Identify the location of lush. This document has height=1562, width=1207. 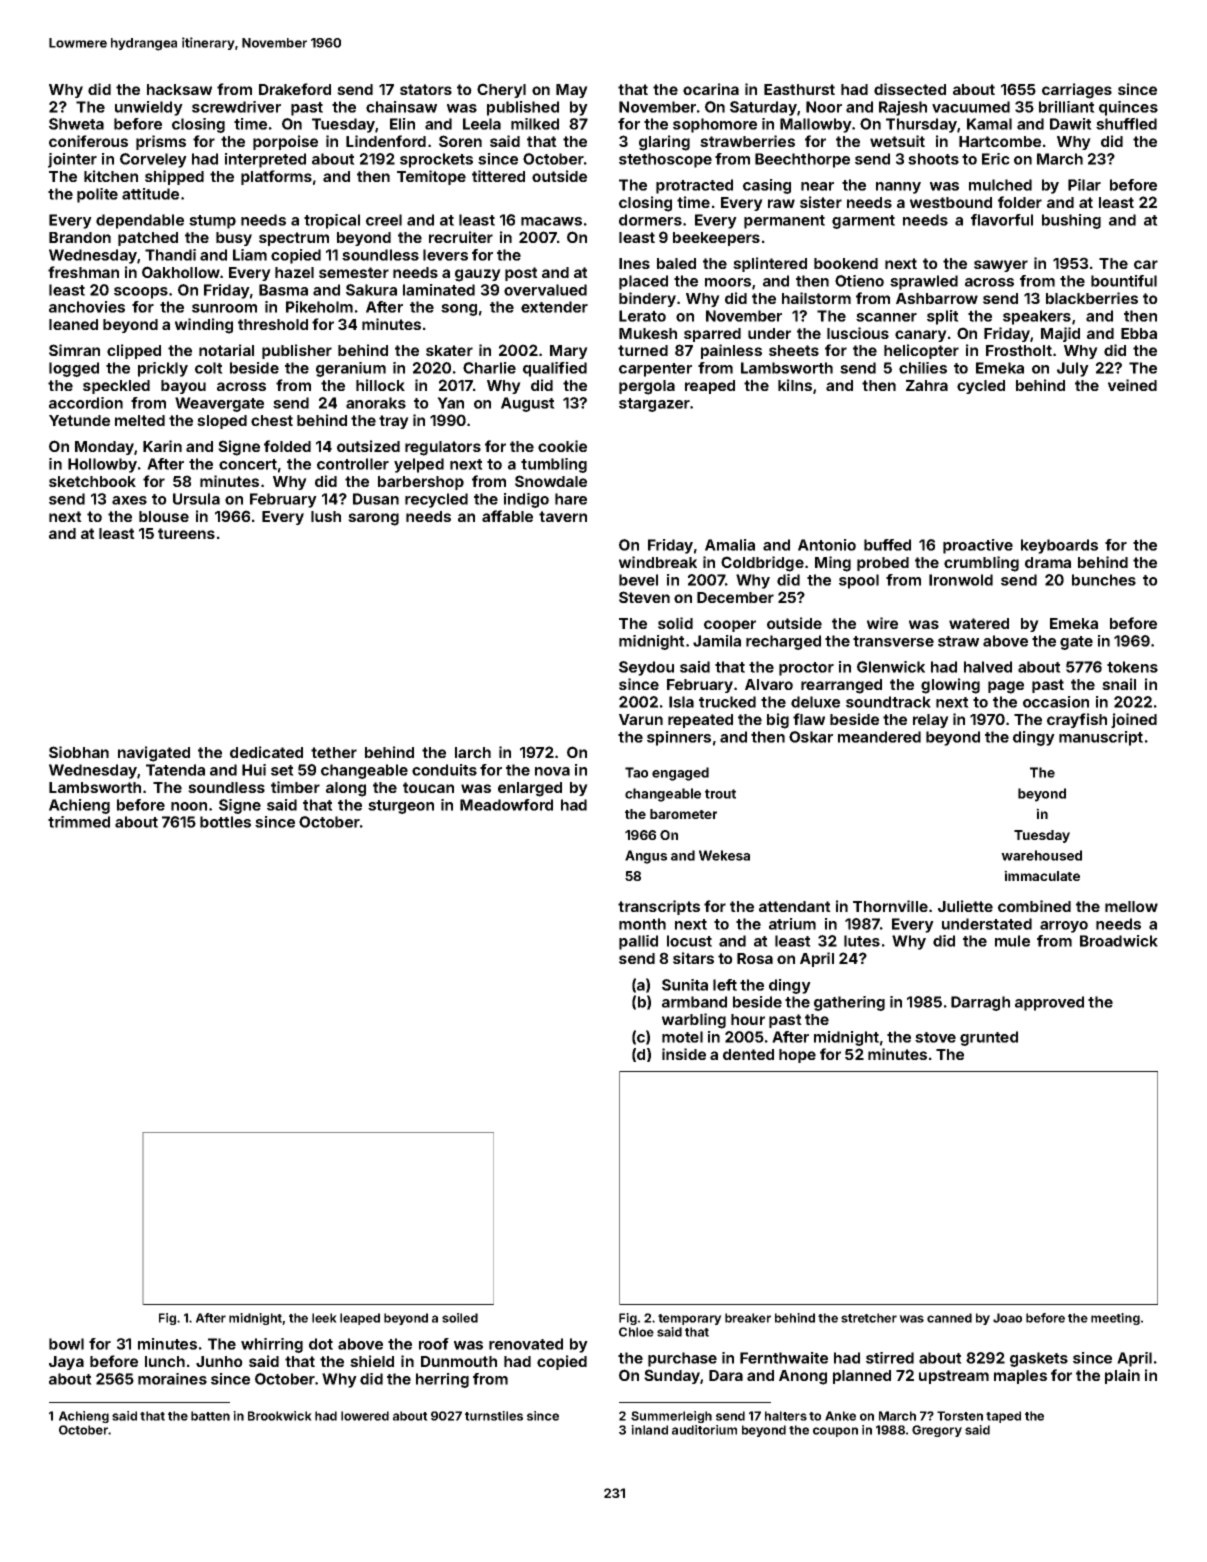
(326, 516).
